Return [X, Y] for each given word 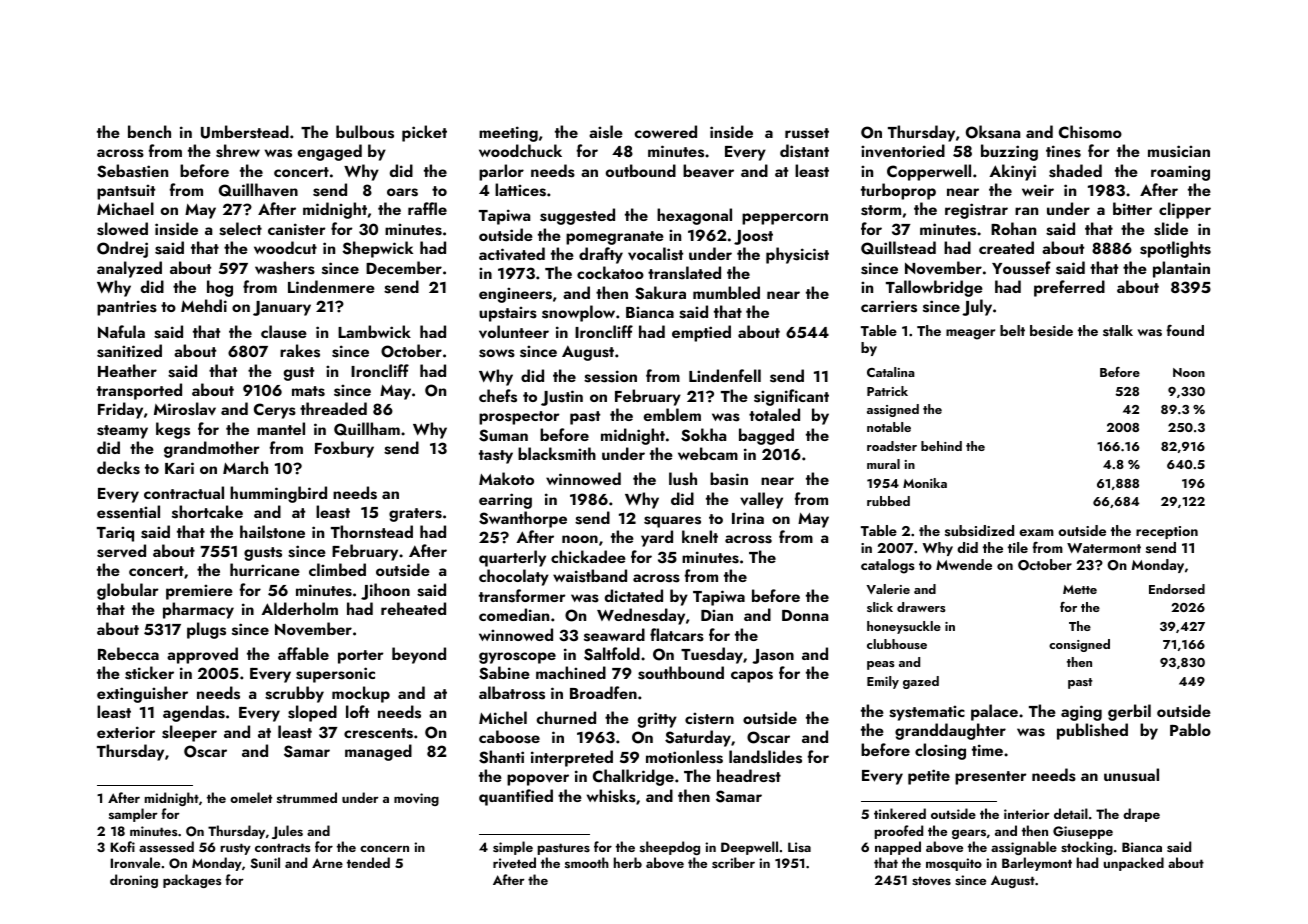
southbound [681, 673]
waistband [590, 576]
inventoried [903, 151]
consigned [1079, 645]
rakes [300, 351]
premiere [199, 592]
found [1185, 330]
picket [424, 133]
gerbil [1129, 712]
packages [192, 881]
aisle [606, 132]
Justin [562, 398]
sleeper [189, 733]
